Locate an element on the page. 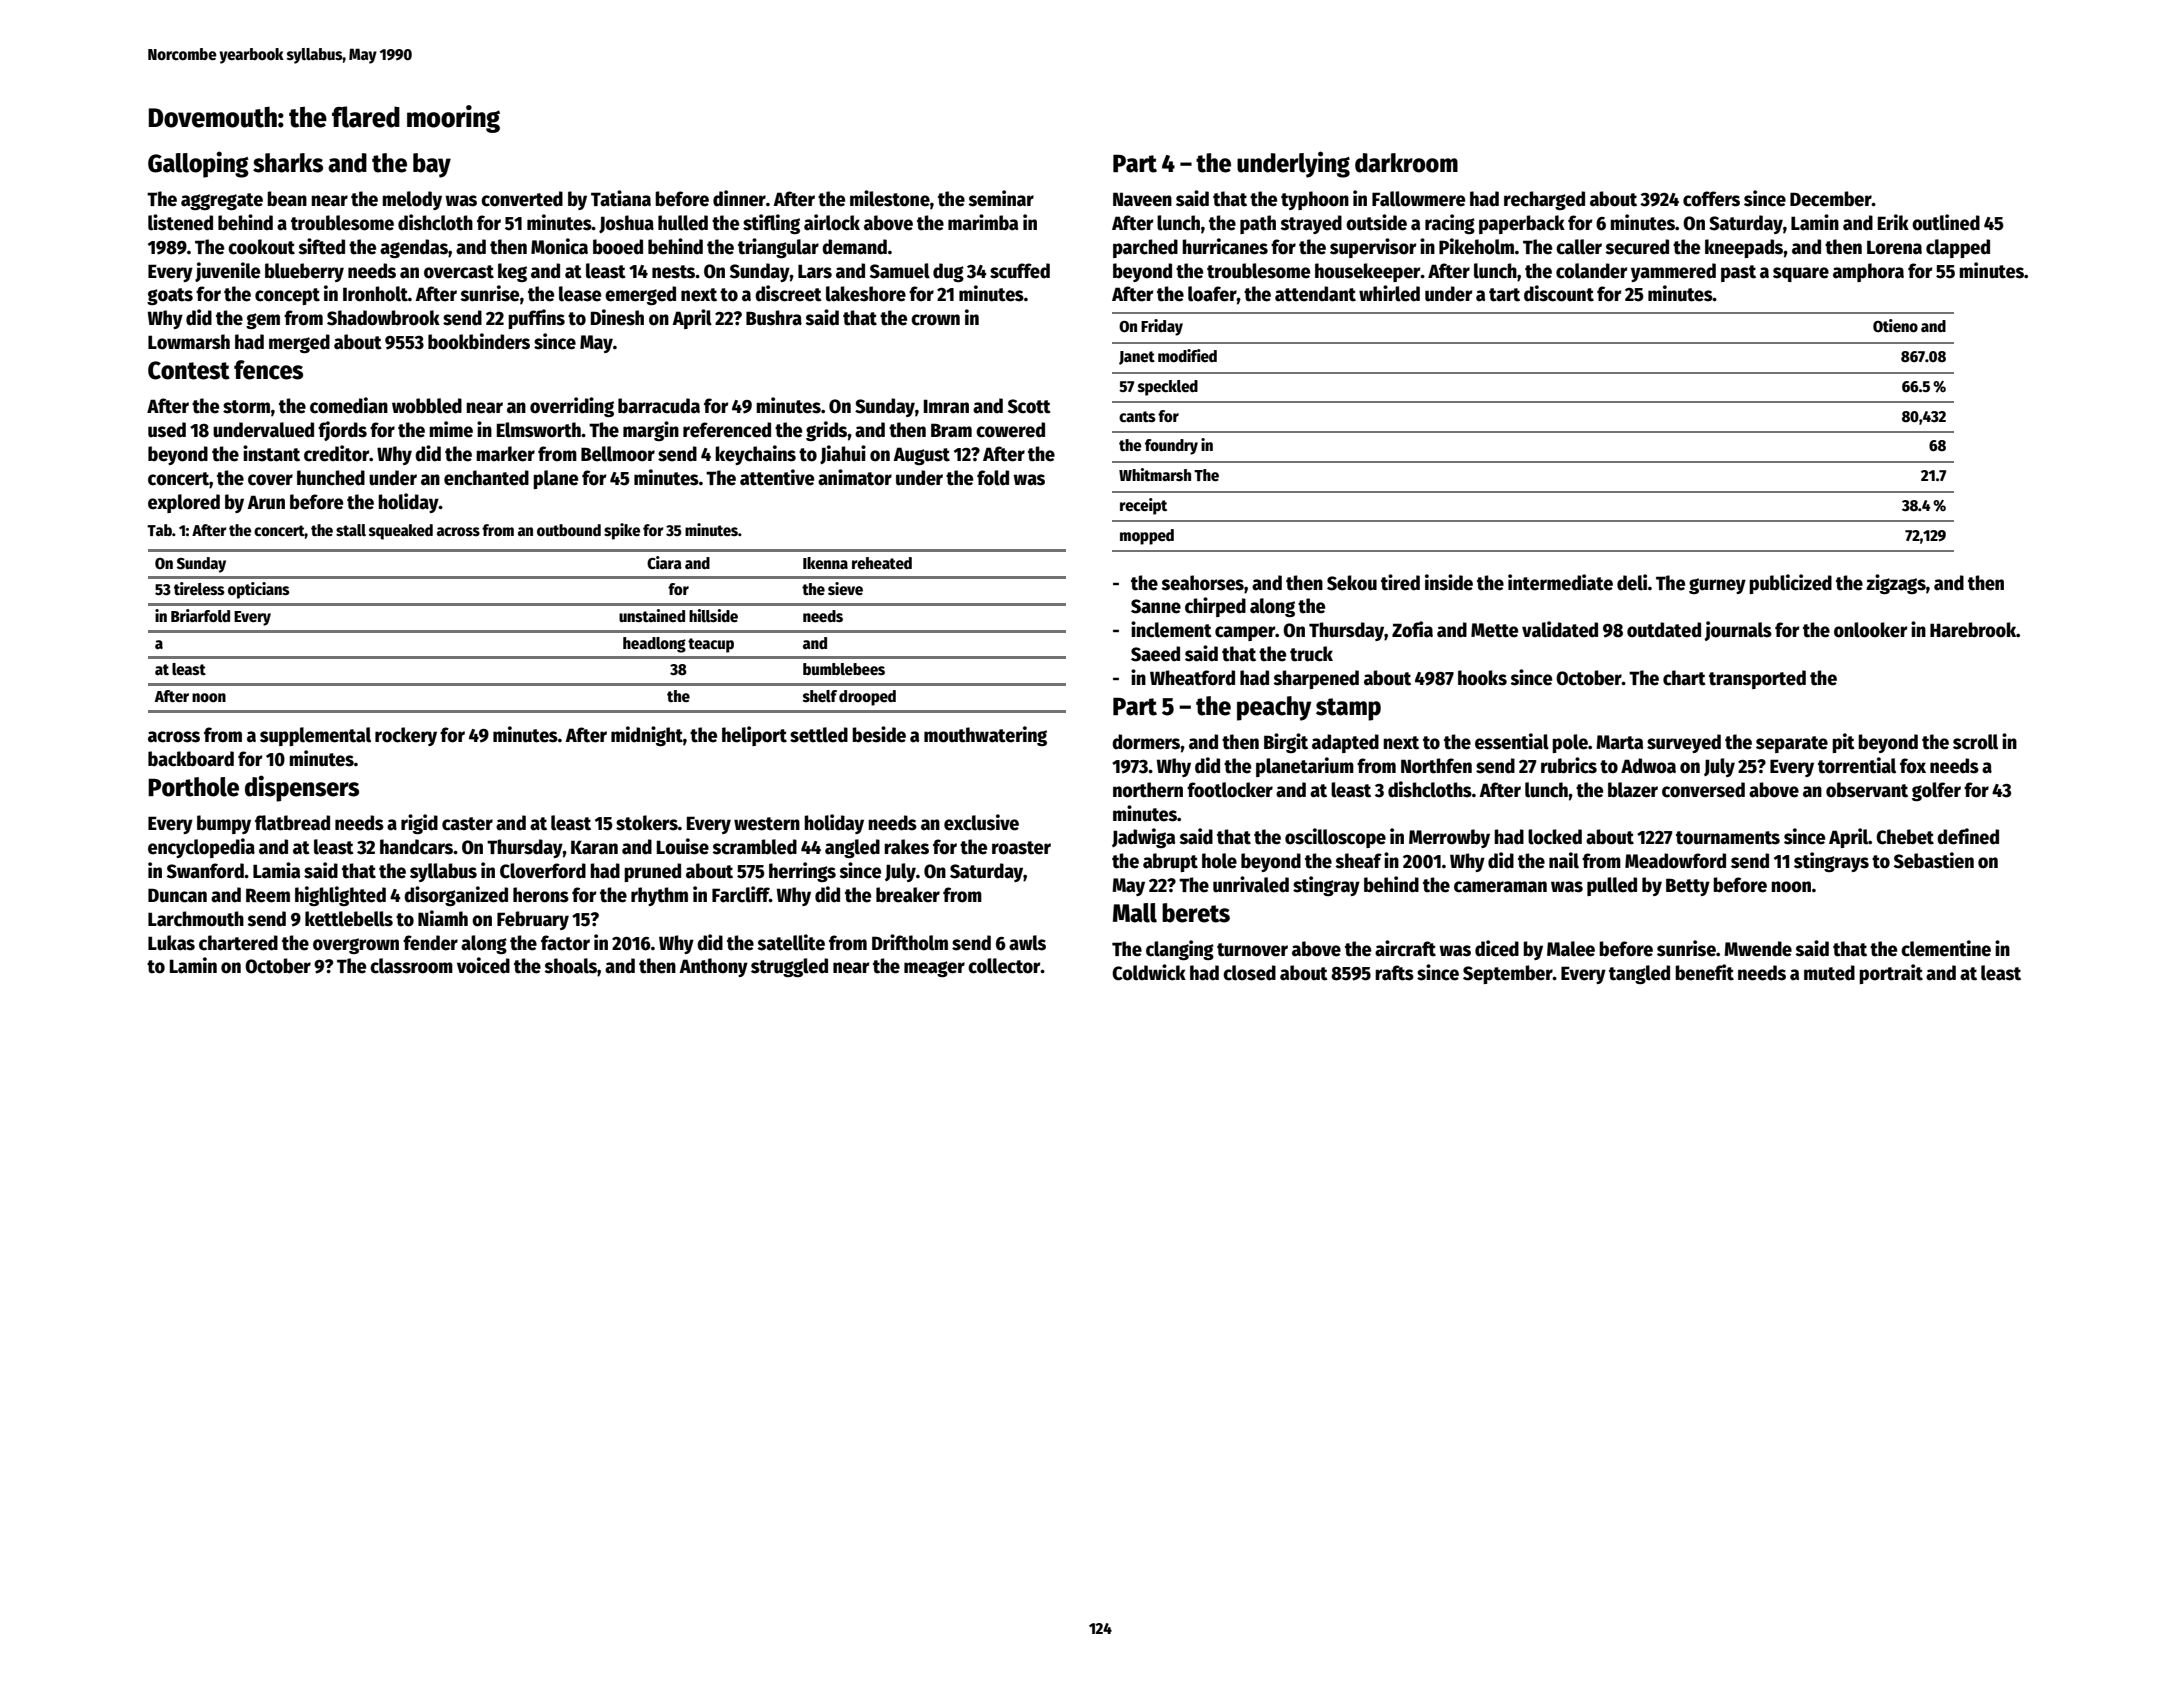 The width and height of the document is (2178, 1683). Erik is located at coordinates (1893, 222).
